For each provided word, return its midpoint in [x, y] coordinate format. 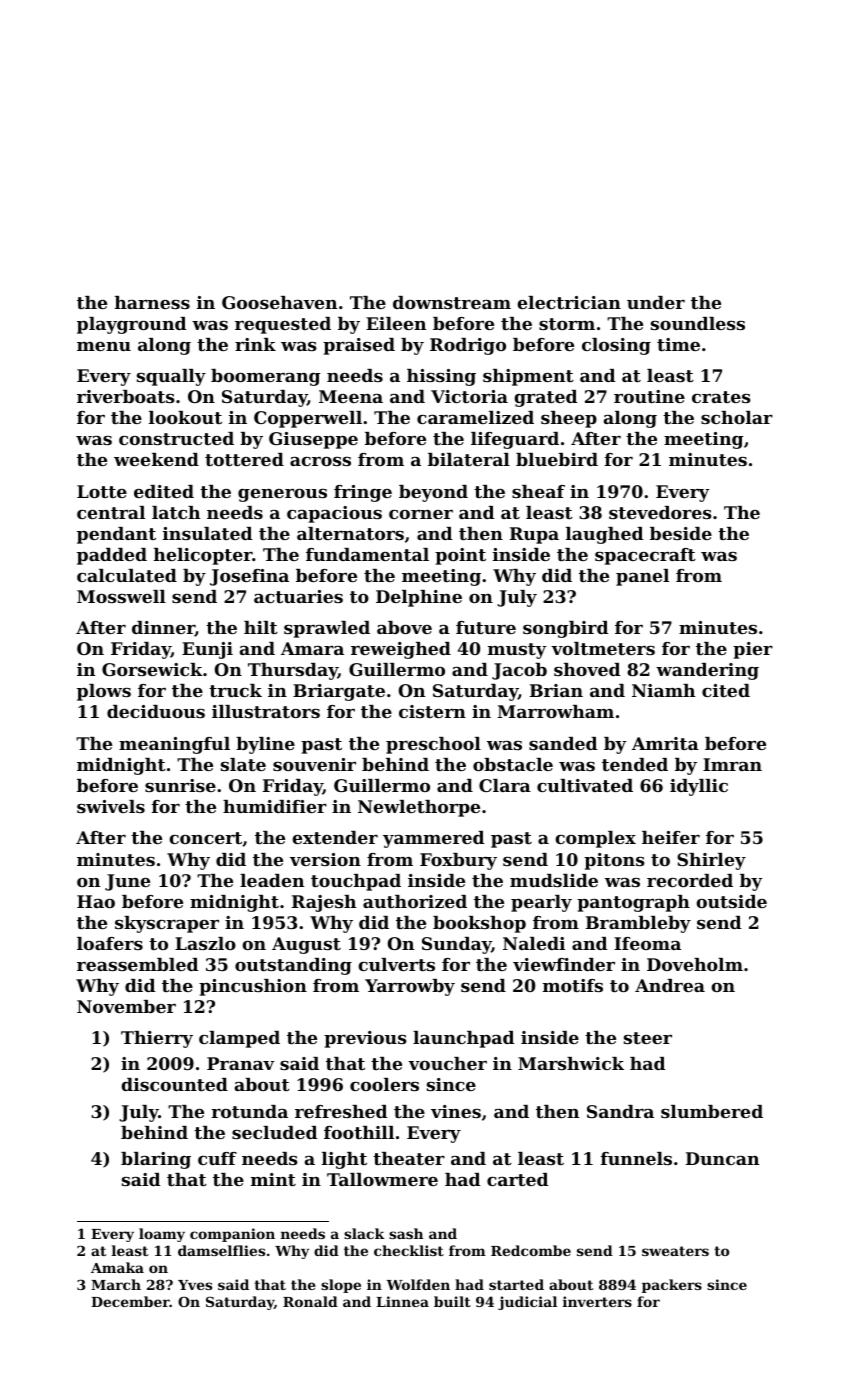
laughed [604, 535]
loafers [110, 943]
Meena [351, 396]
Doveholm [695, 964]
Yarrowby [410, 987]
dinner [163, 628]
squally [171, 377]
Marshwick [571, 1063]
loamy [162, 1235]
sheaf [538, 491]
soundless [698, 323]
